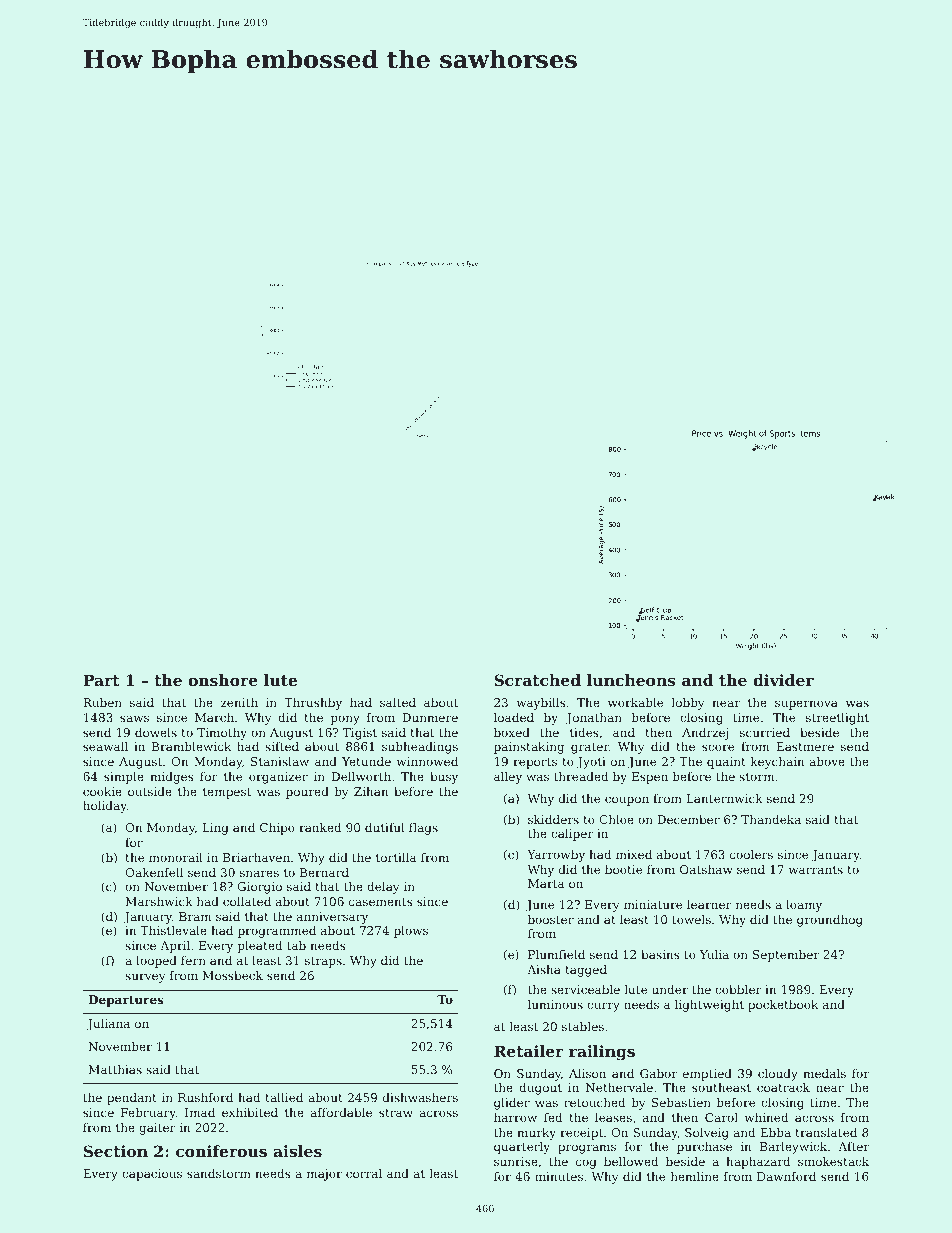 The image size is (952, 1233). I want to click on divider, so click(783, 680).
